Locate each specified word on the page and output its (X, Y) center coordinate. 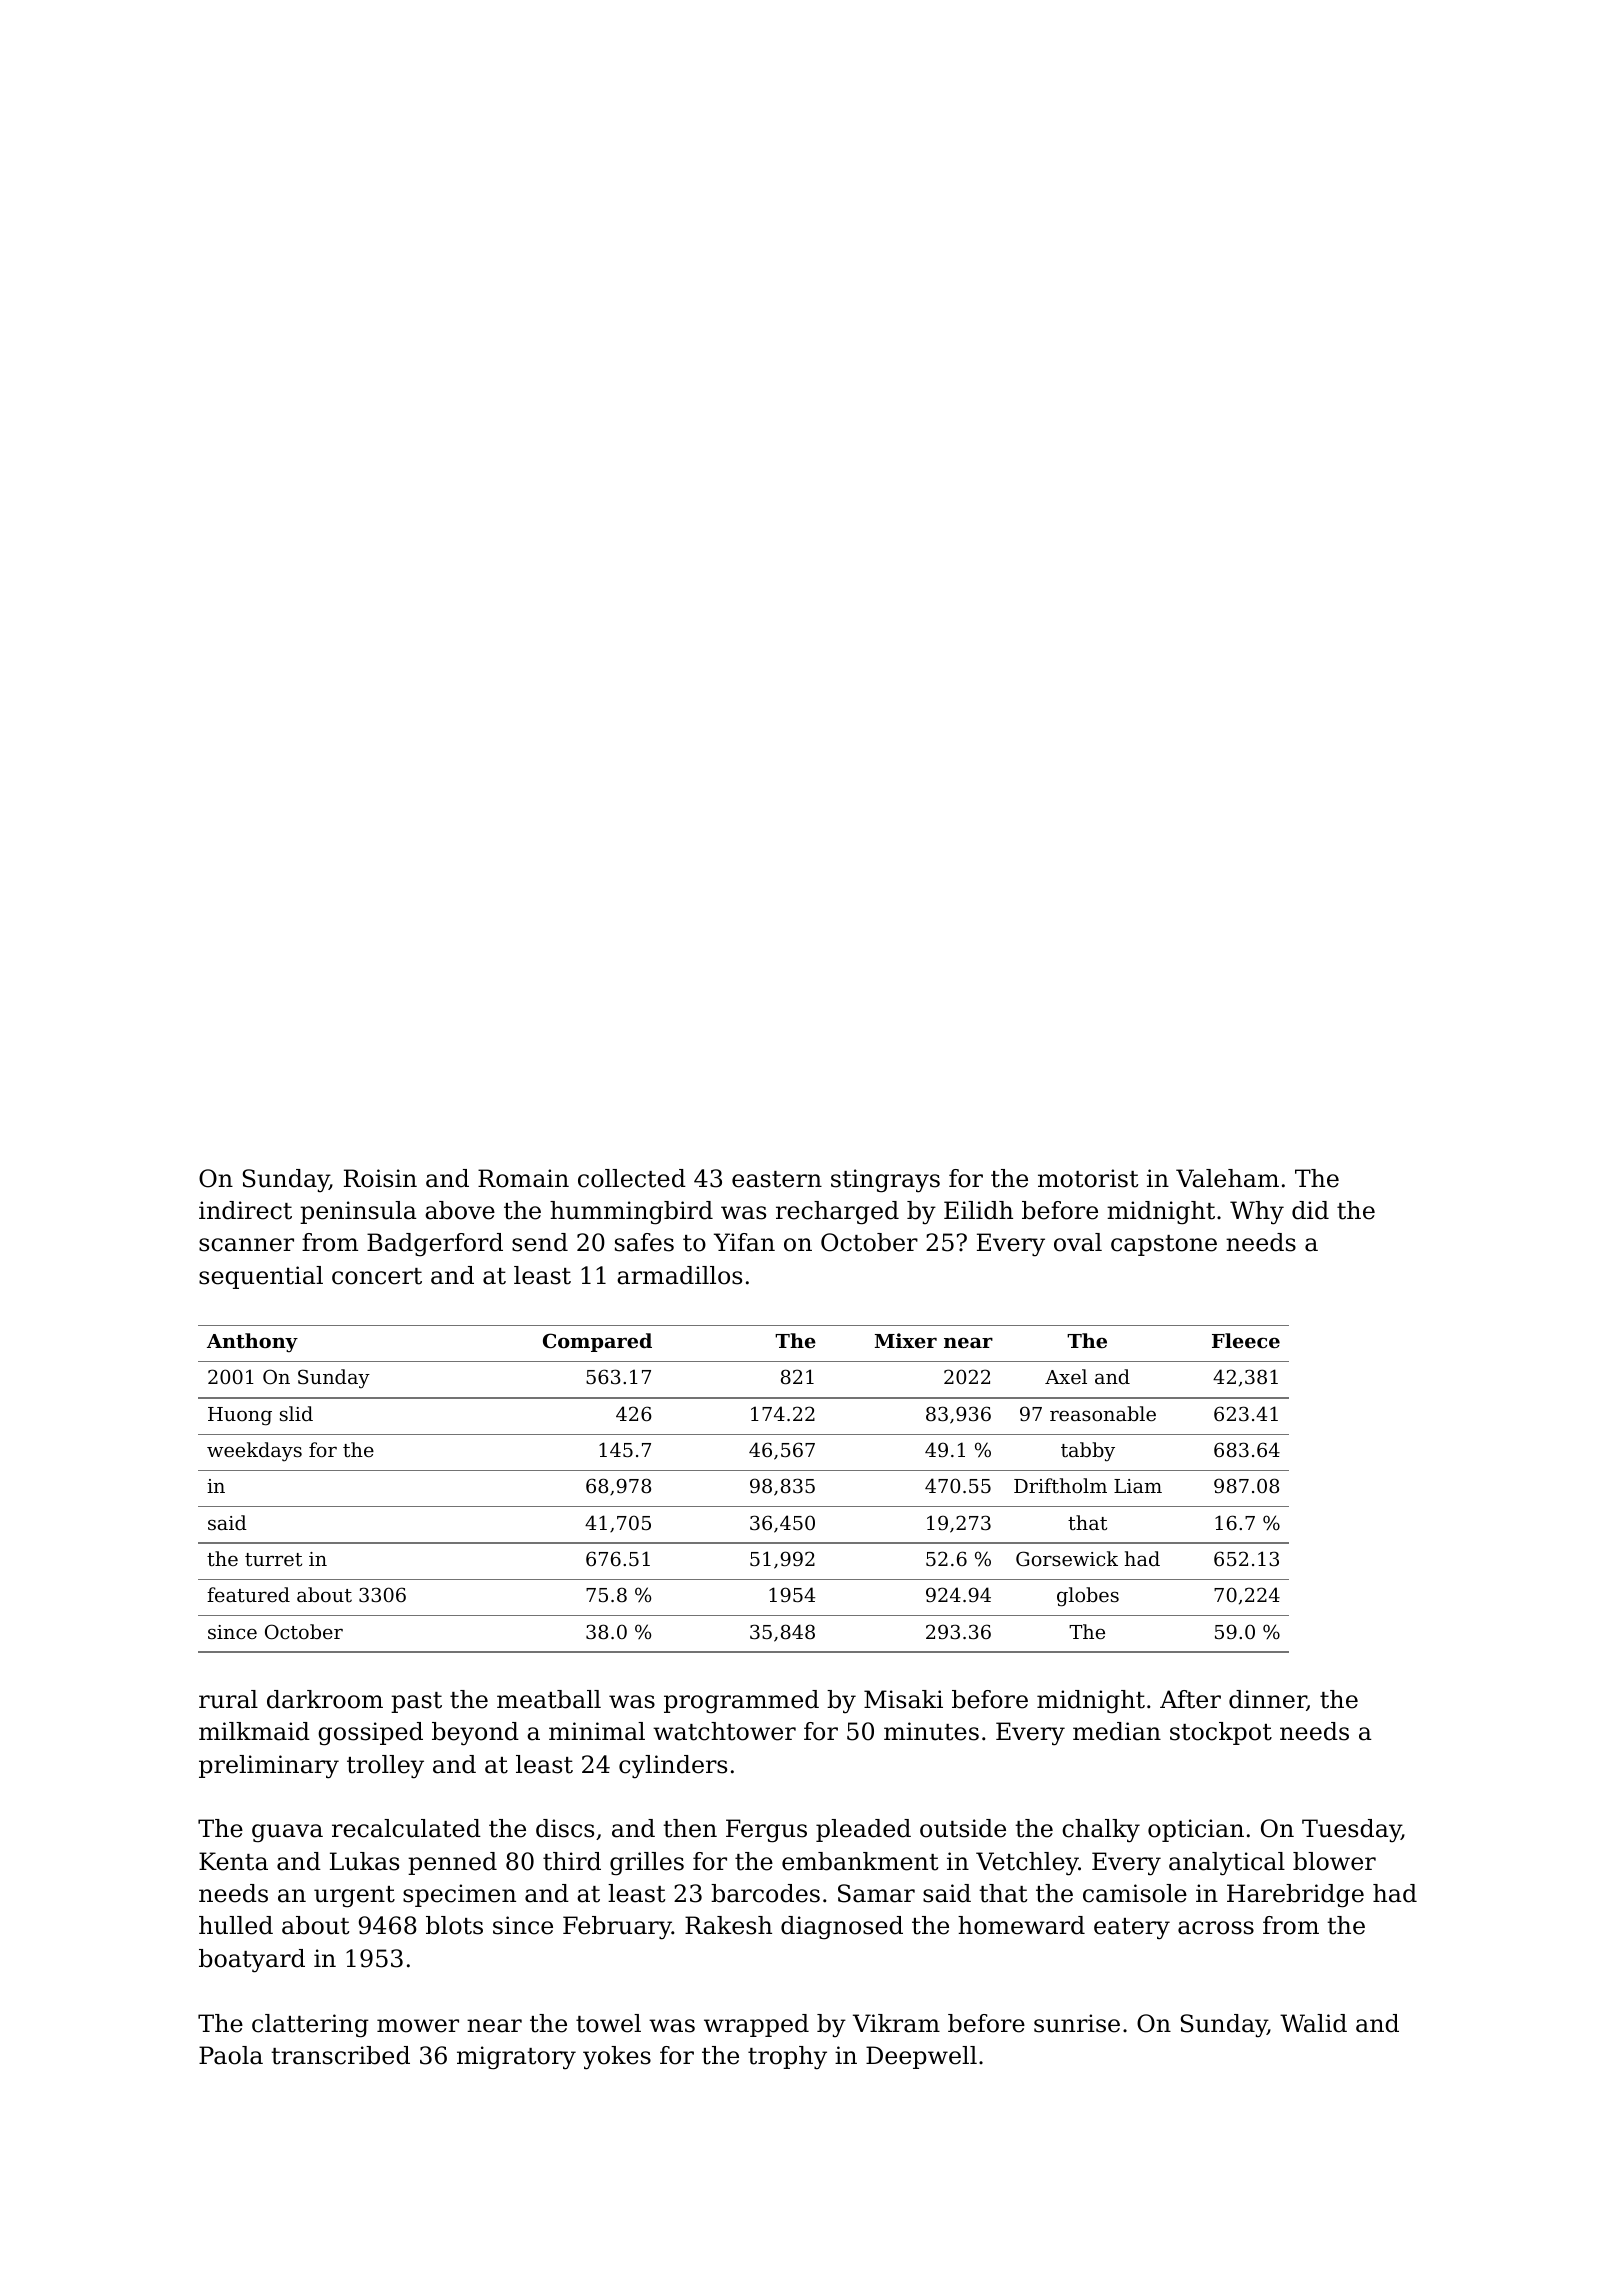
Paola (231, 2055)
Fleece (1246, 1340)
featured (248, 1594)
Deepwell (921, 2057)
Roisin (380, 1178)
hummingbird (631, 1213)
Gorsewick (1067, 1558)
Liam (1138, 1486)
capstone (1164, 1245)
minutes (931, 1731)
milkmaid (254, 1731)
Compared (597, 1342)
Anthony (252, 1342)
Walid (1313, 2023)
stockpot (1221, 1733)
